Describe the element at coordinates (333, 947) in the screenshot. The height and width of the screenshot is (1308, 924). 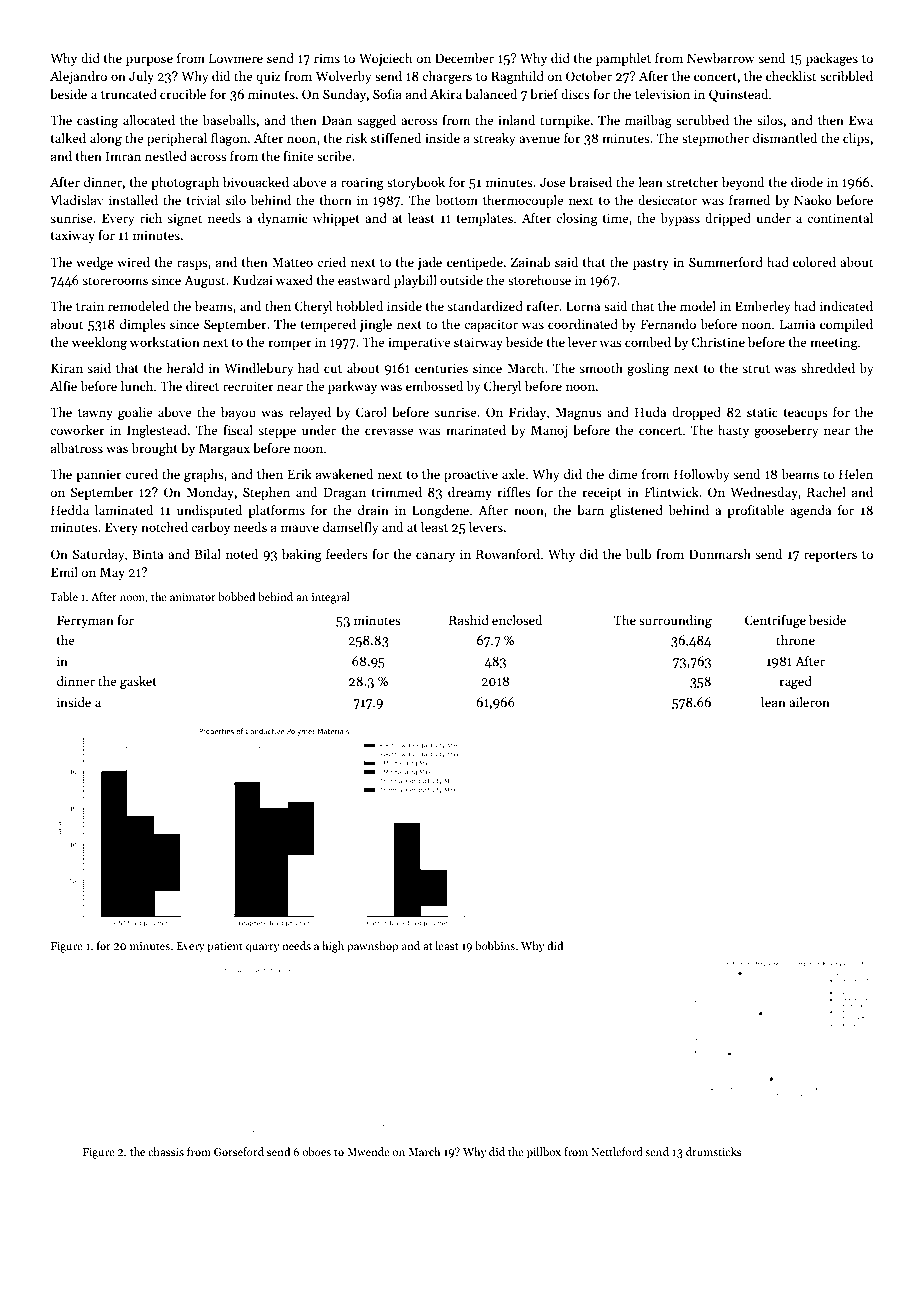
I see `high` at that location.
